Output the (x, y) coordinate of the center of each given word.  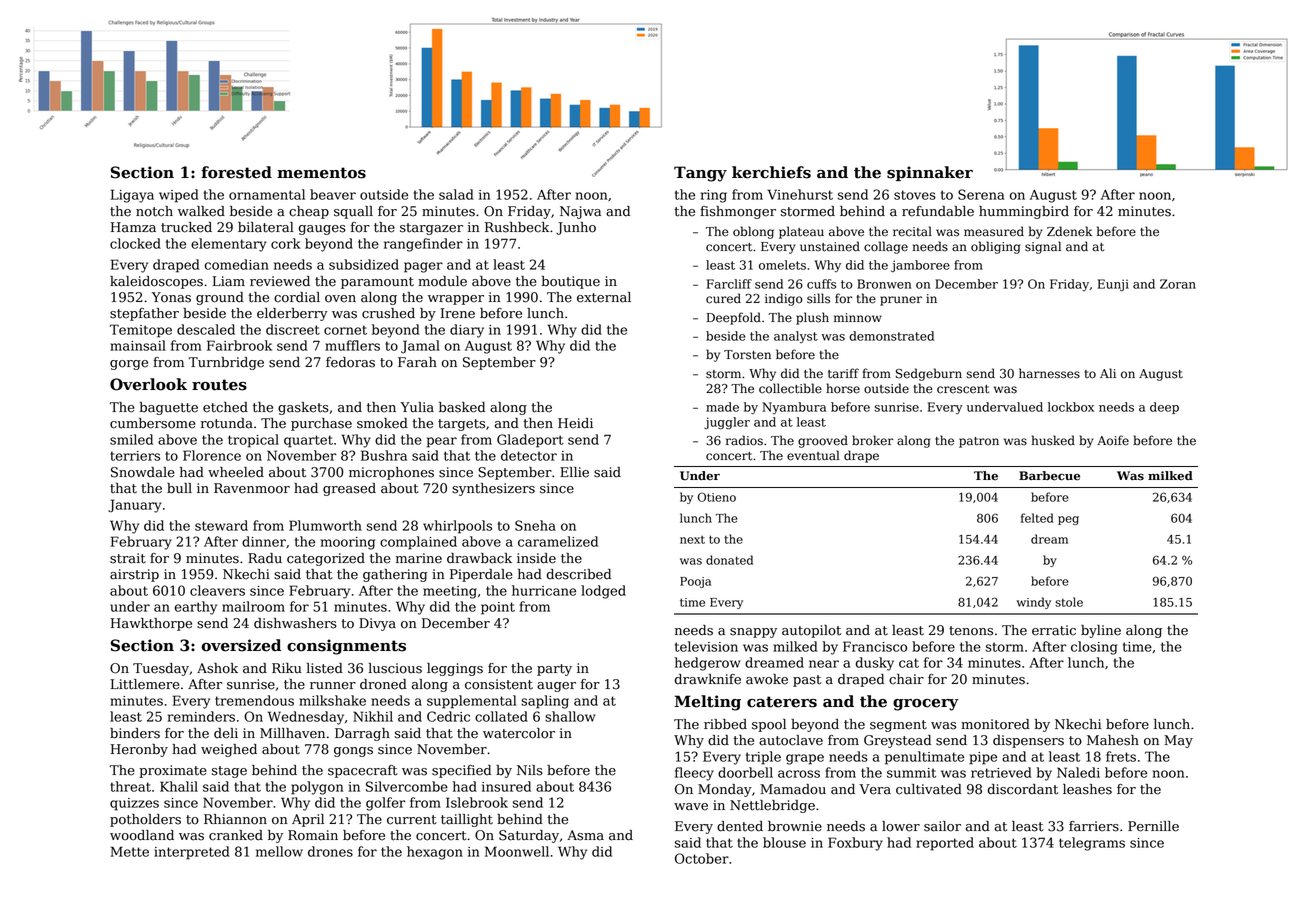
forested (236, 172)
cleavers (217, 590)
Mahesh (1113, 740)
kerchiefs (771, 172)
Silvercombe (407, 786)
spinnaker (930, 173)
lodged (603, 592)
